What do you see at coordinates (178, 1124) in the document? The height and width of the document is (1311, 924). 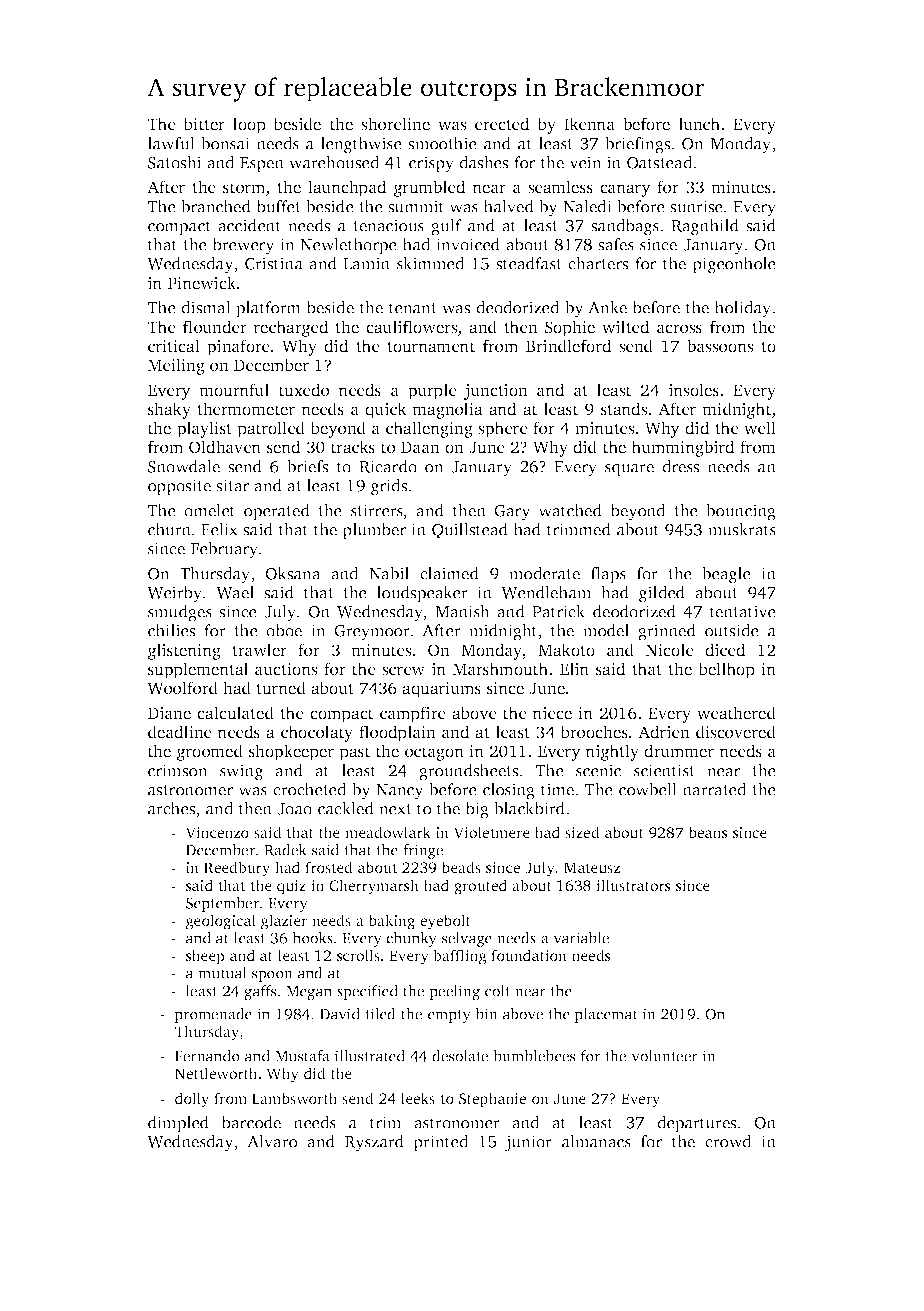 I see `dimpled` at bounding box center [178, 1124].
